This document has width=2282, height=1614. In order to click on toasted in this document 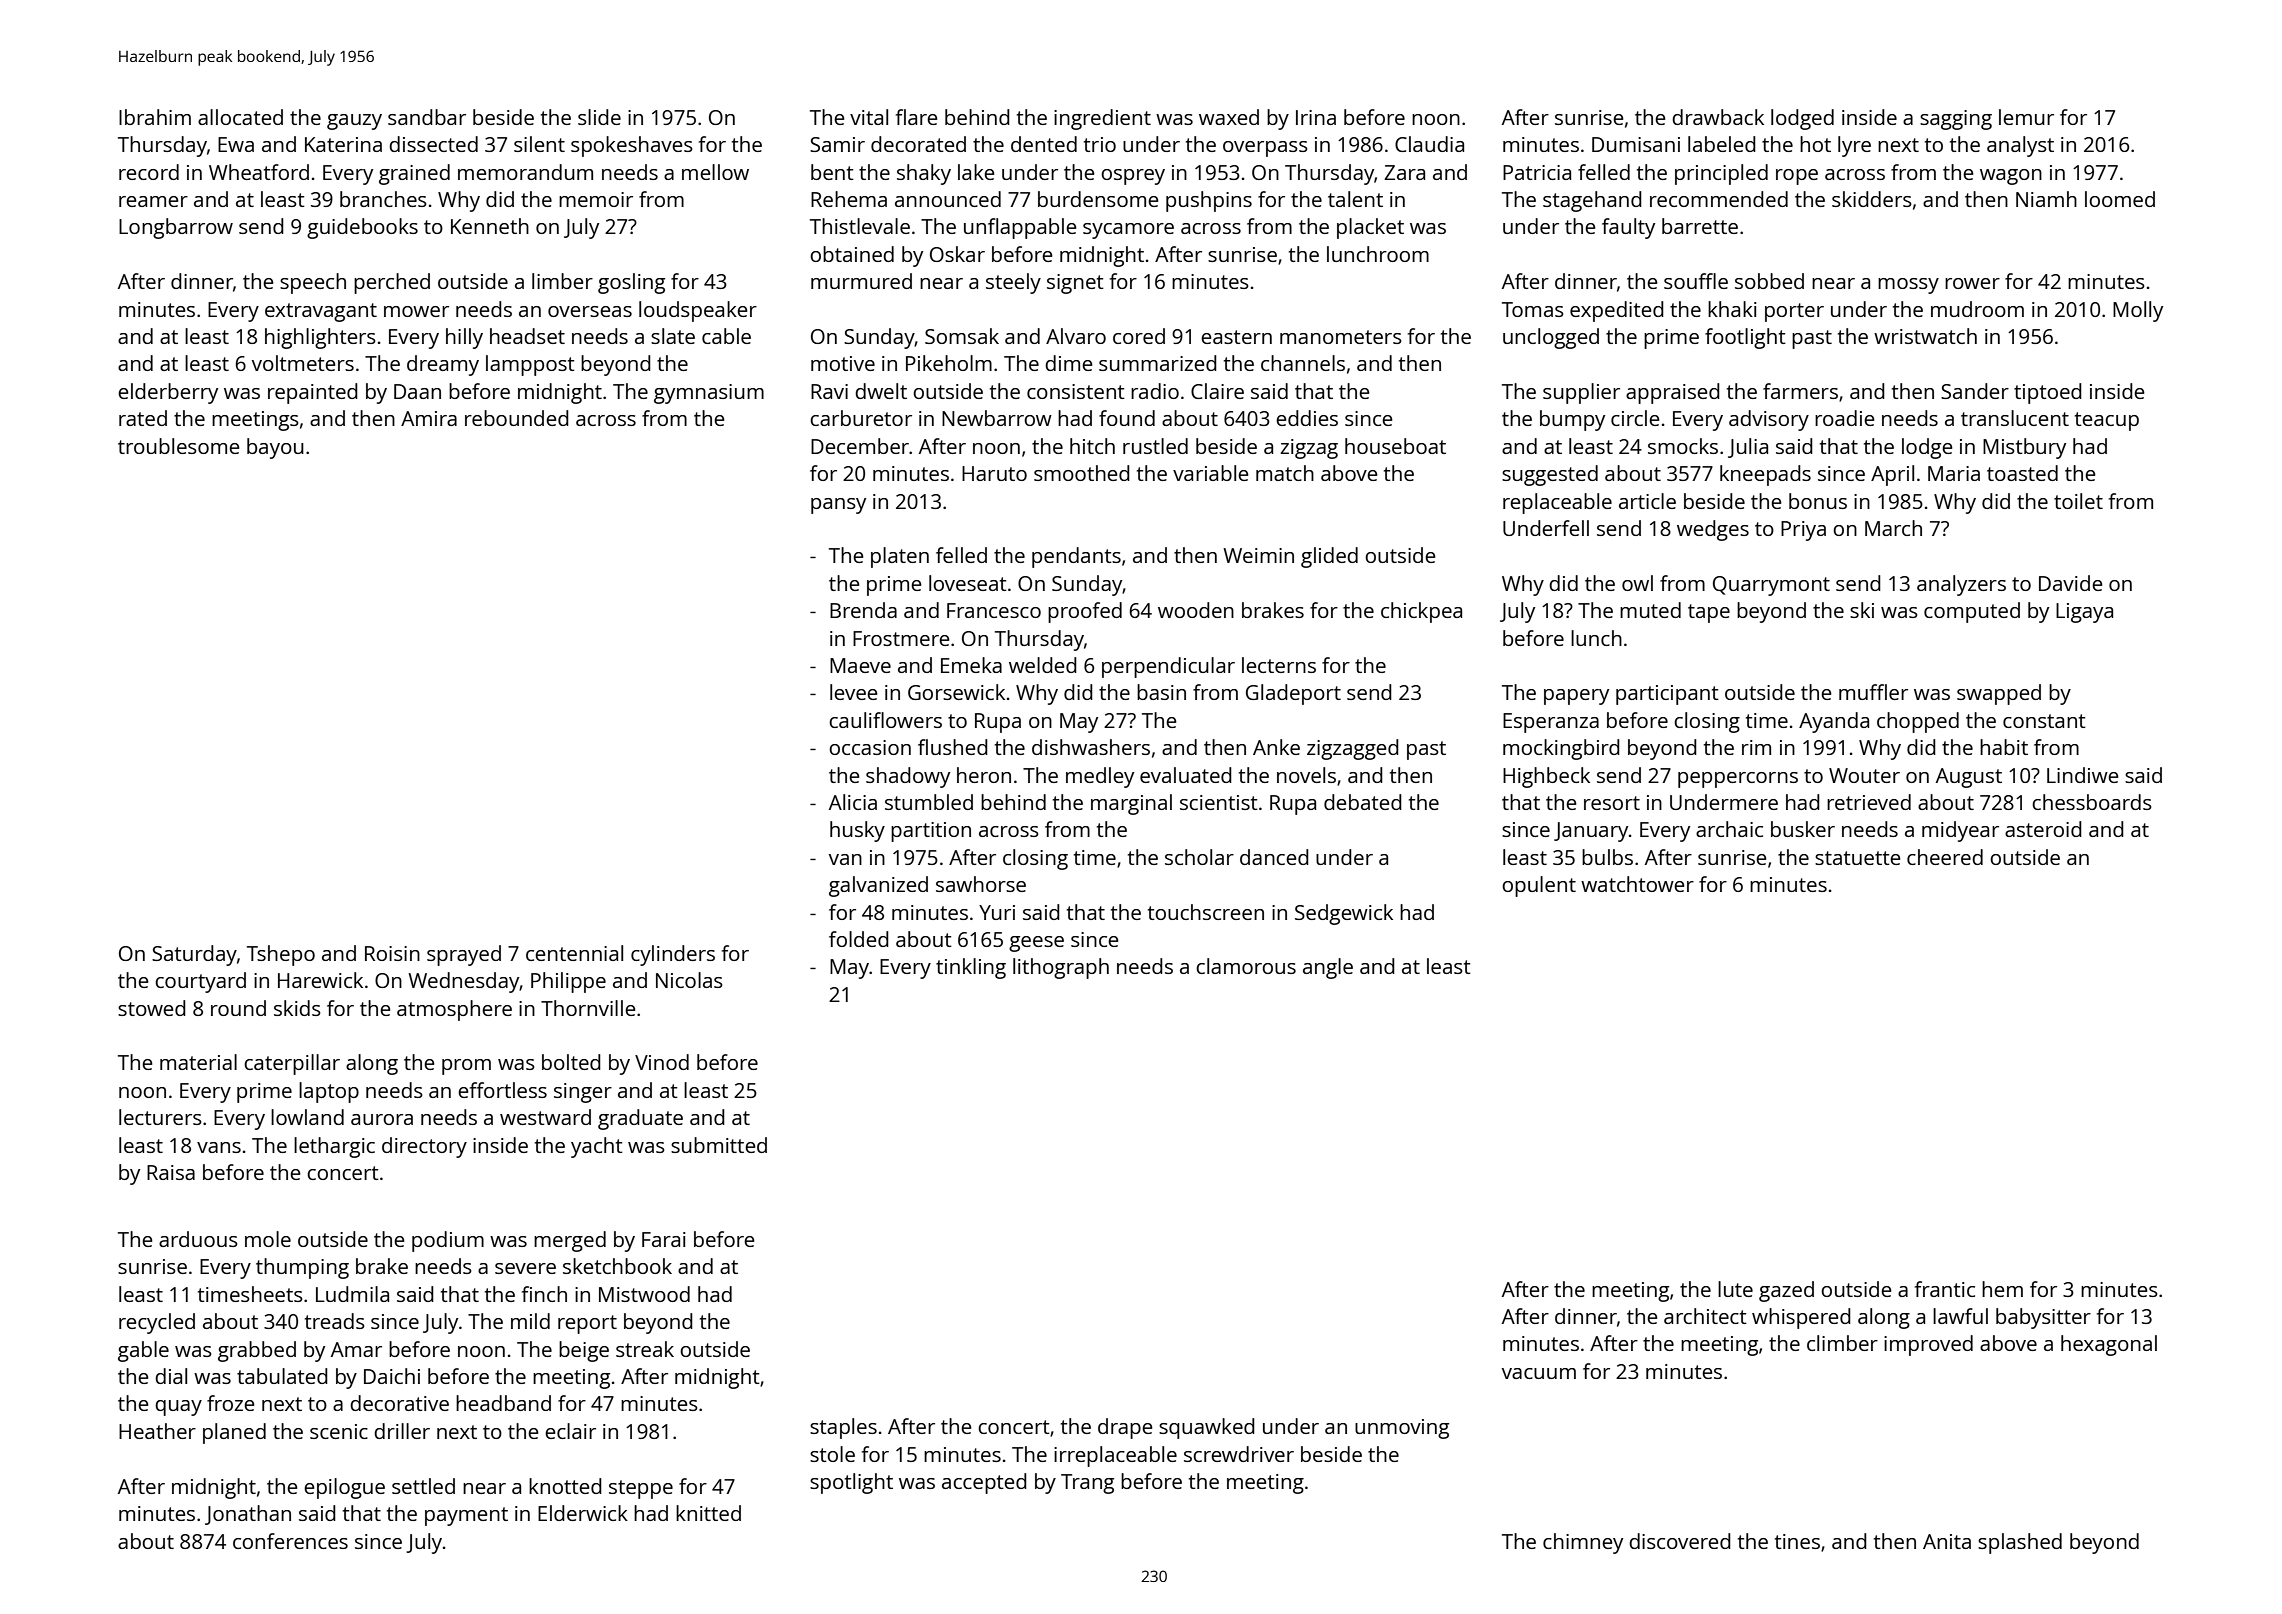, I will do `click(2022, 473)`.
